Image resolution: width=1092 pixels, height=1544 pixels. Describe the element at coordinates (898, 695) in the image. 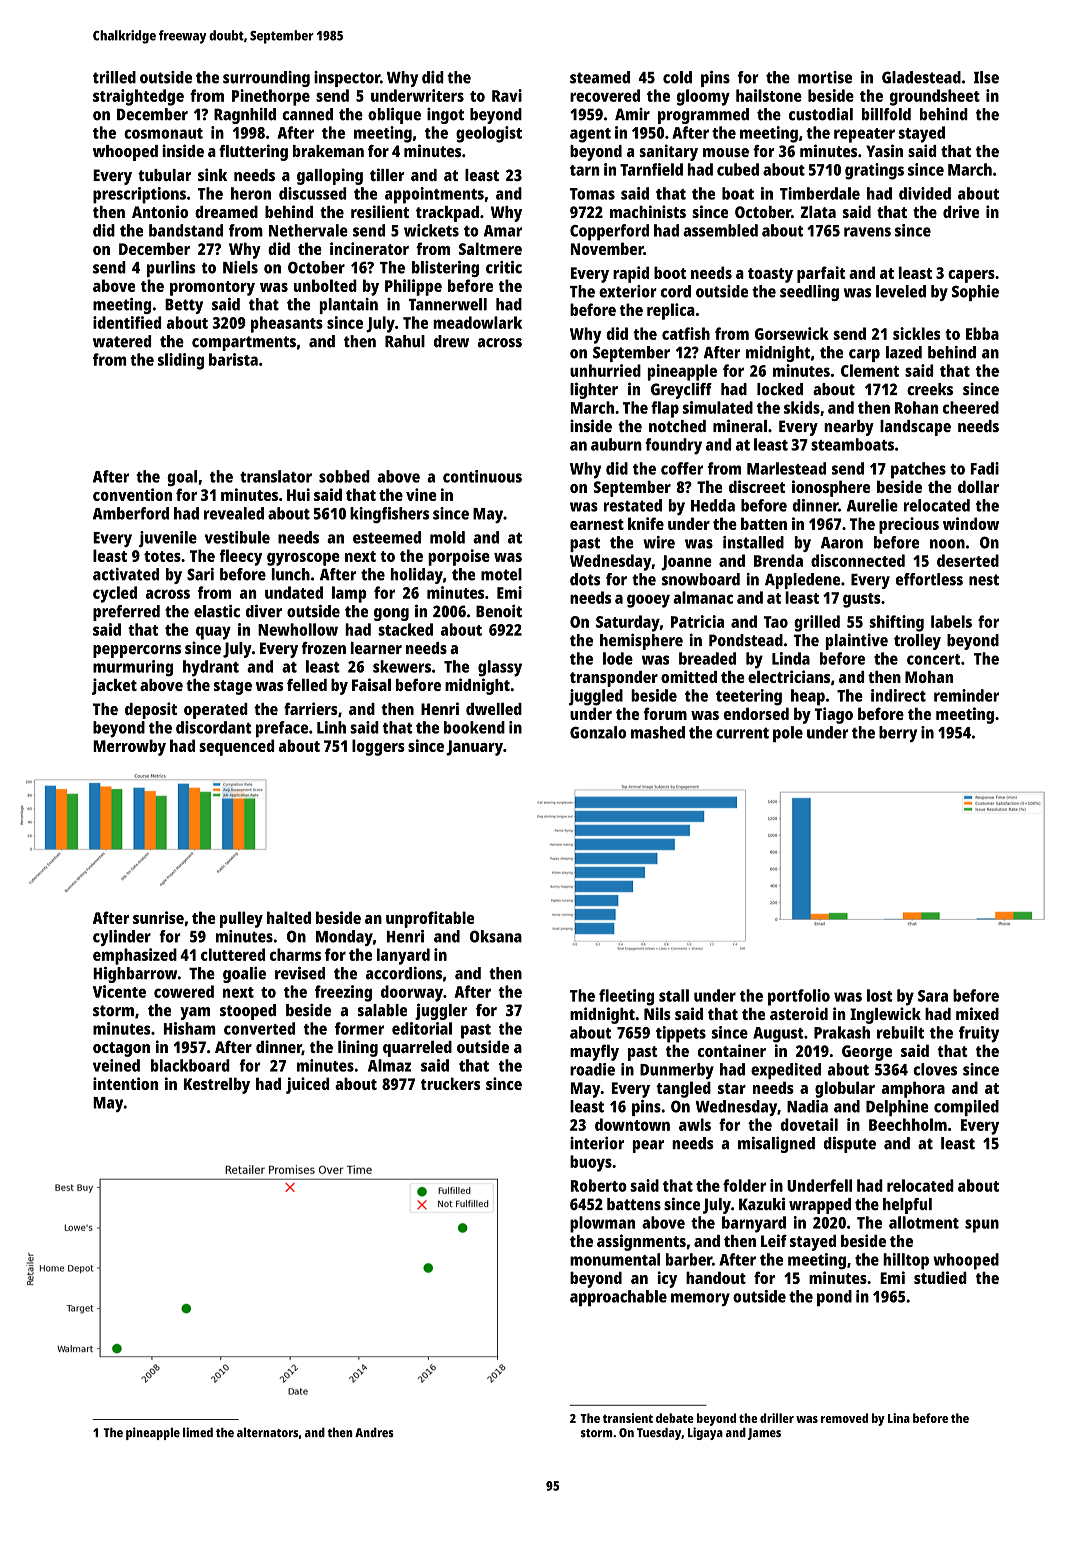

I see `indirect` at that location.
